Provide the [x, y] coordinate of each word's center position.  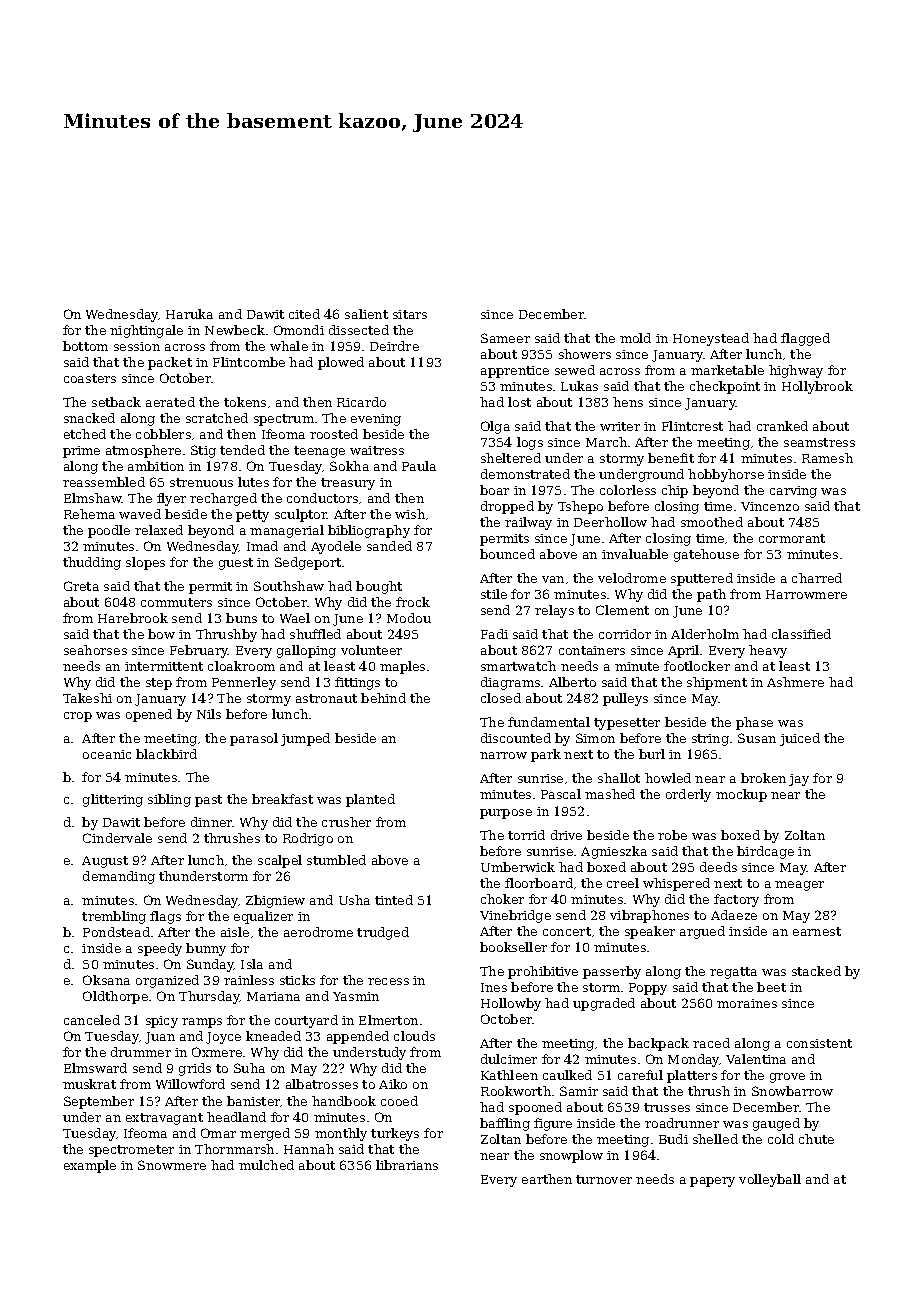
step [159, 684]
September [99, 1102]
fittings [357, 683]
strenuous [201, 482]
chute [816, 1139]
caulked [567, 1075]
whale [289, 346]
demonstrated [525, 474]
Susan [757, 738]
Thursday [209, 997]
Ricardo [361, 402]
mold [635, 338]
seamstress [819, 442]
